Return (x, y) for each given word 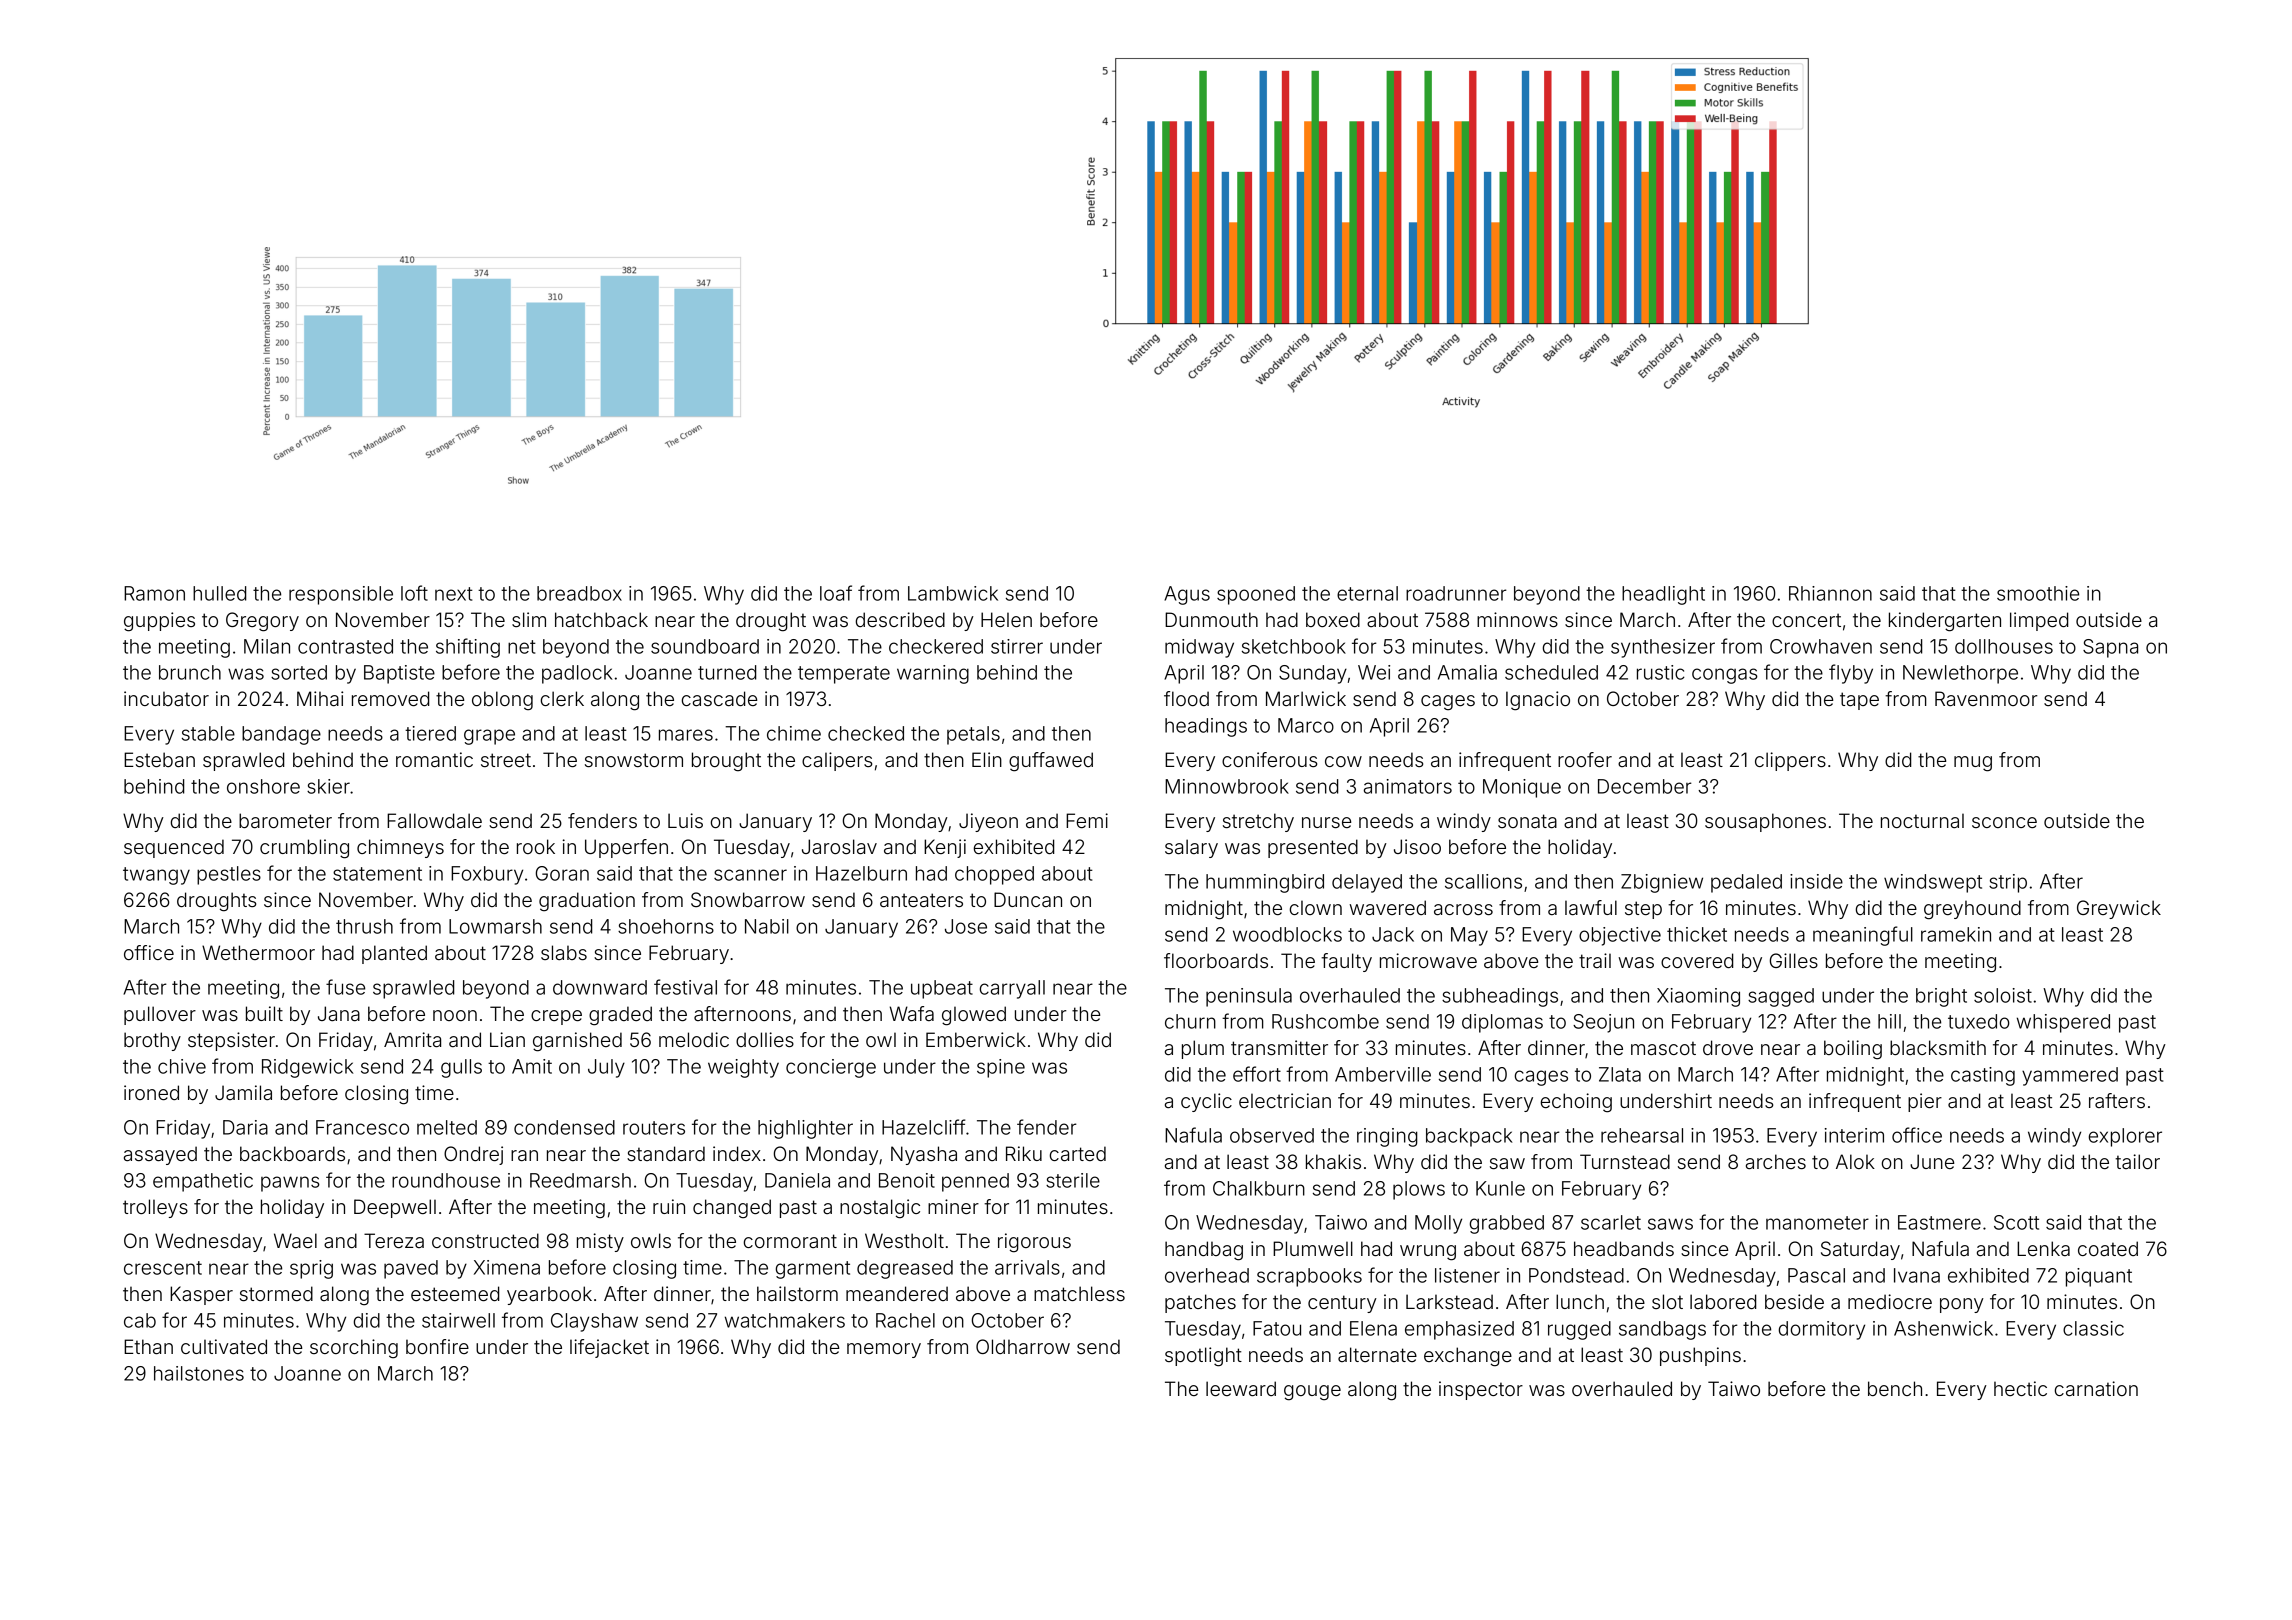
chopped (994, 875)
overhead (1207, 1275)
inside (1816, 881)
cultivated (224, 1346)
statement (377, 874)
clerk (562, 698)
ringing (1387, 1137)
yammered (2070, 1076)
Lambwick (953, 593)
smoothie (2038, 593)
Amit (532, 1066)
